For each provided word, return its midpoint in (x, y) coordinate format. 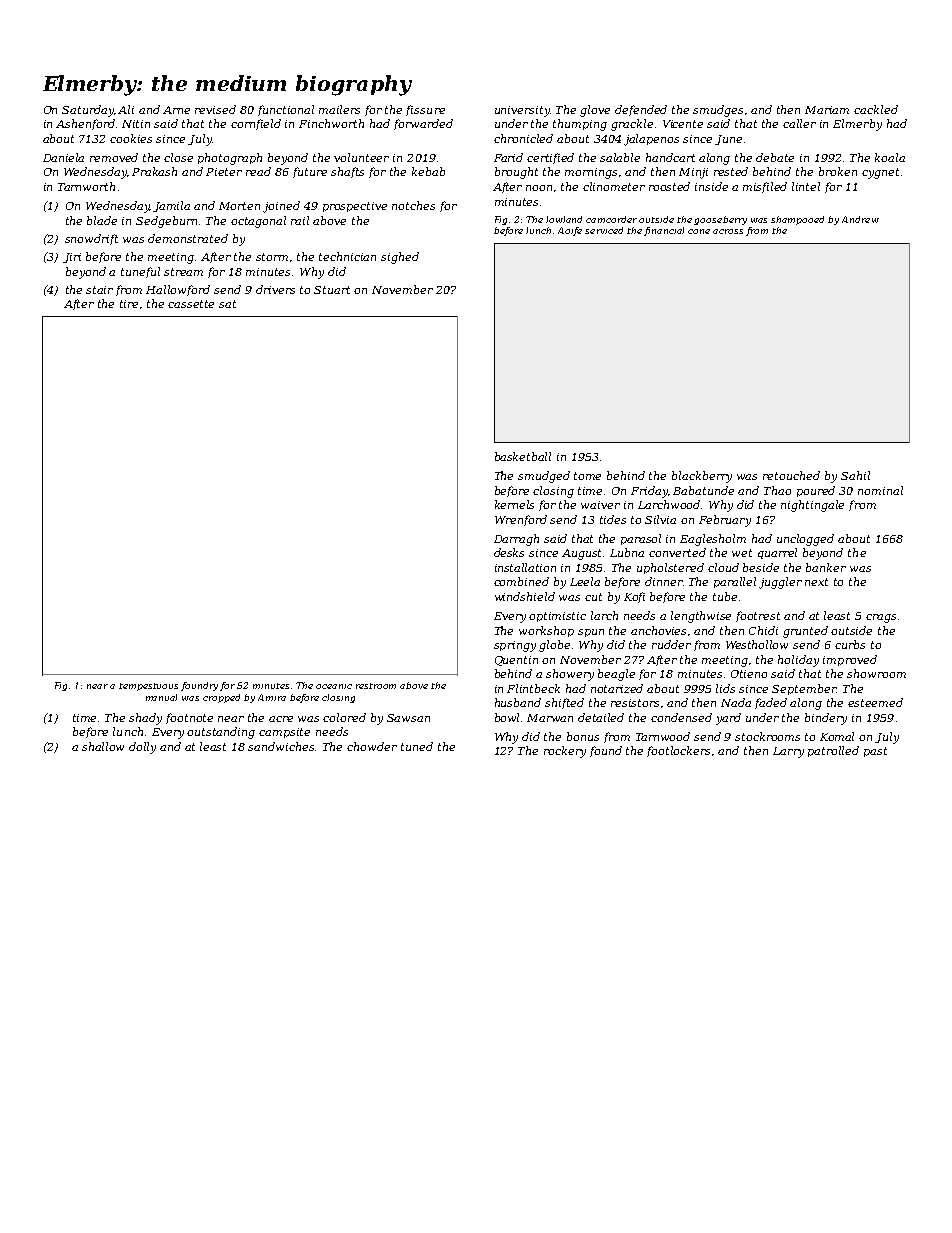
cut (593, 597)
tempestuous (148, 687)
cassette (191, 304)
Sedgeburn (166, 222)
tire (129, 304)
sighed (400, 258)
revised (215, 109)
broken (838, 171)
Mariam (827, 110)
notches (413, 205)
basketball (523, 456)
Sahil (855, 475)
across (728, 231)
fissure (425, 110)
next (816, 582)
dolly (142, 748)
